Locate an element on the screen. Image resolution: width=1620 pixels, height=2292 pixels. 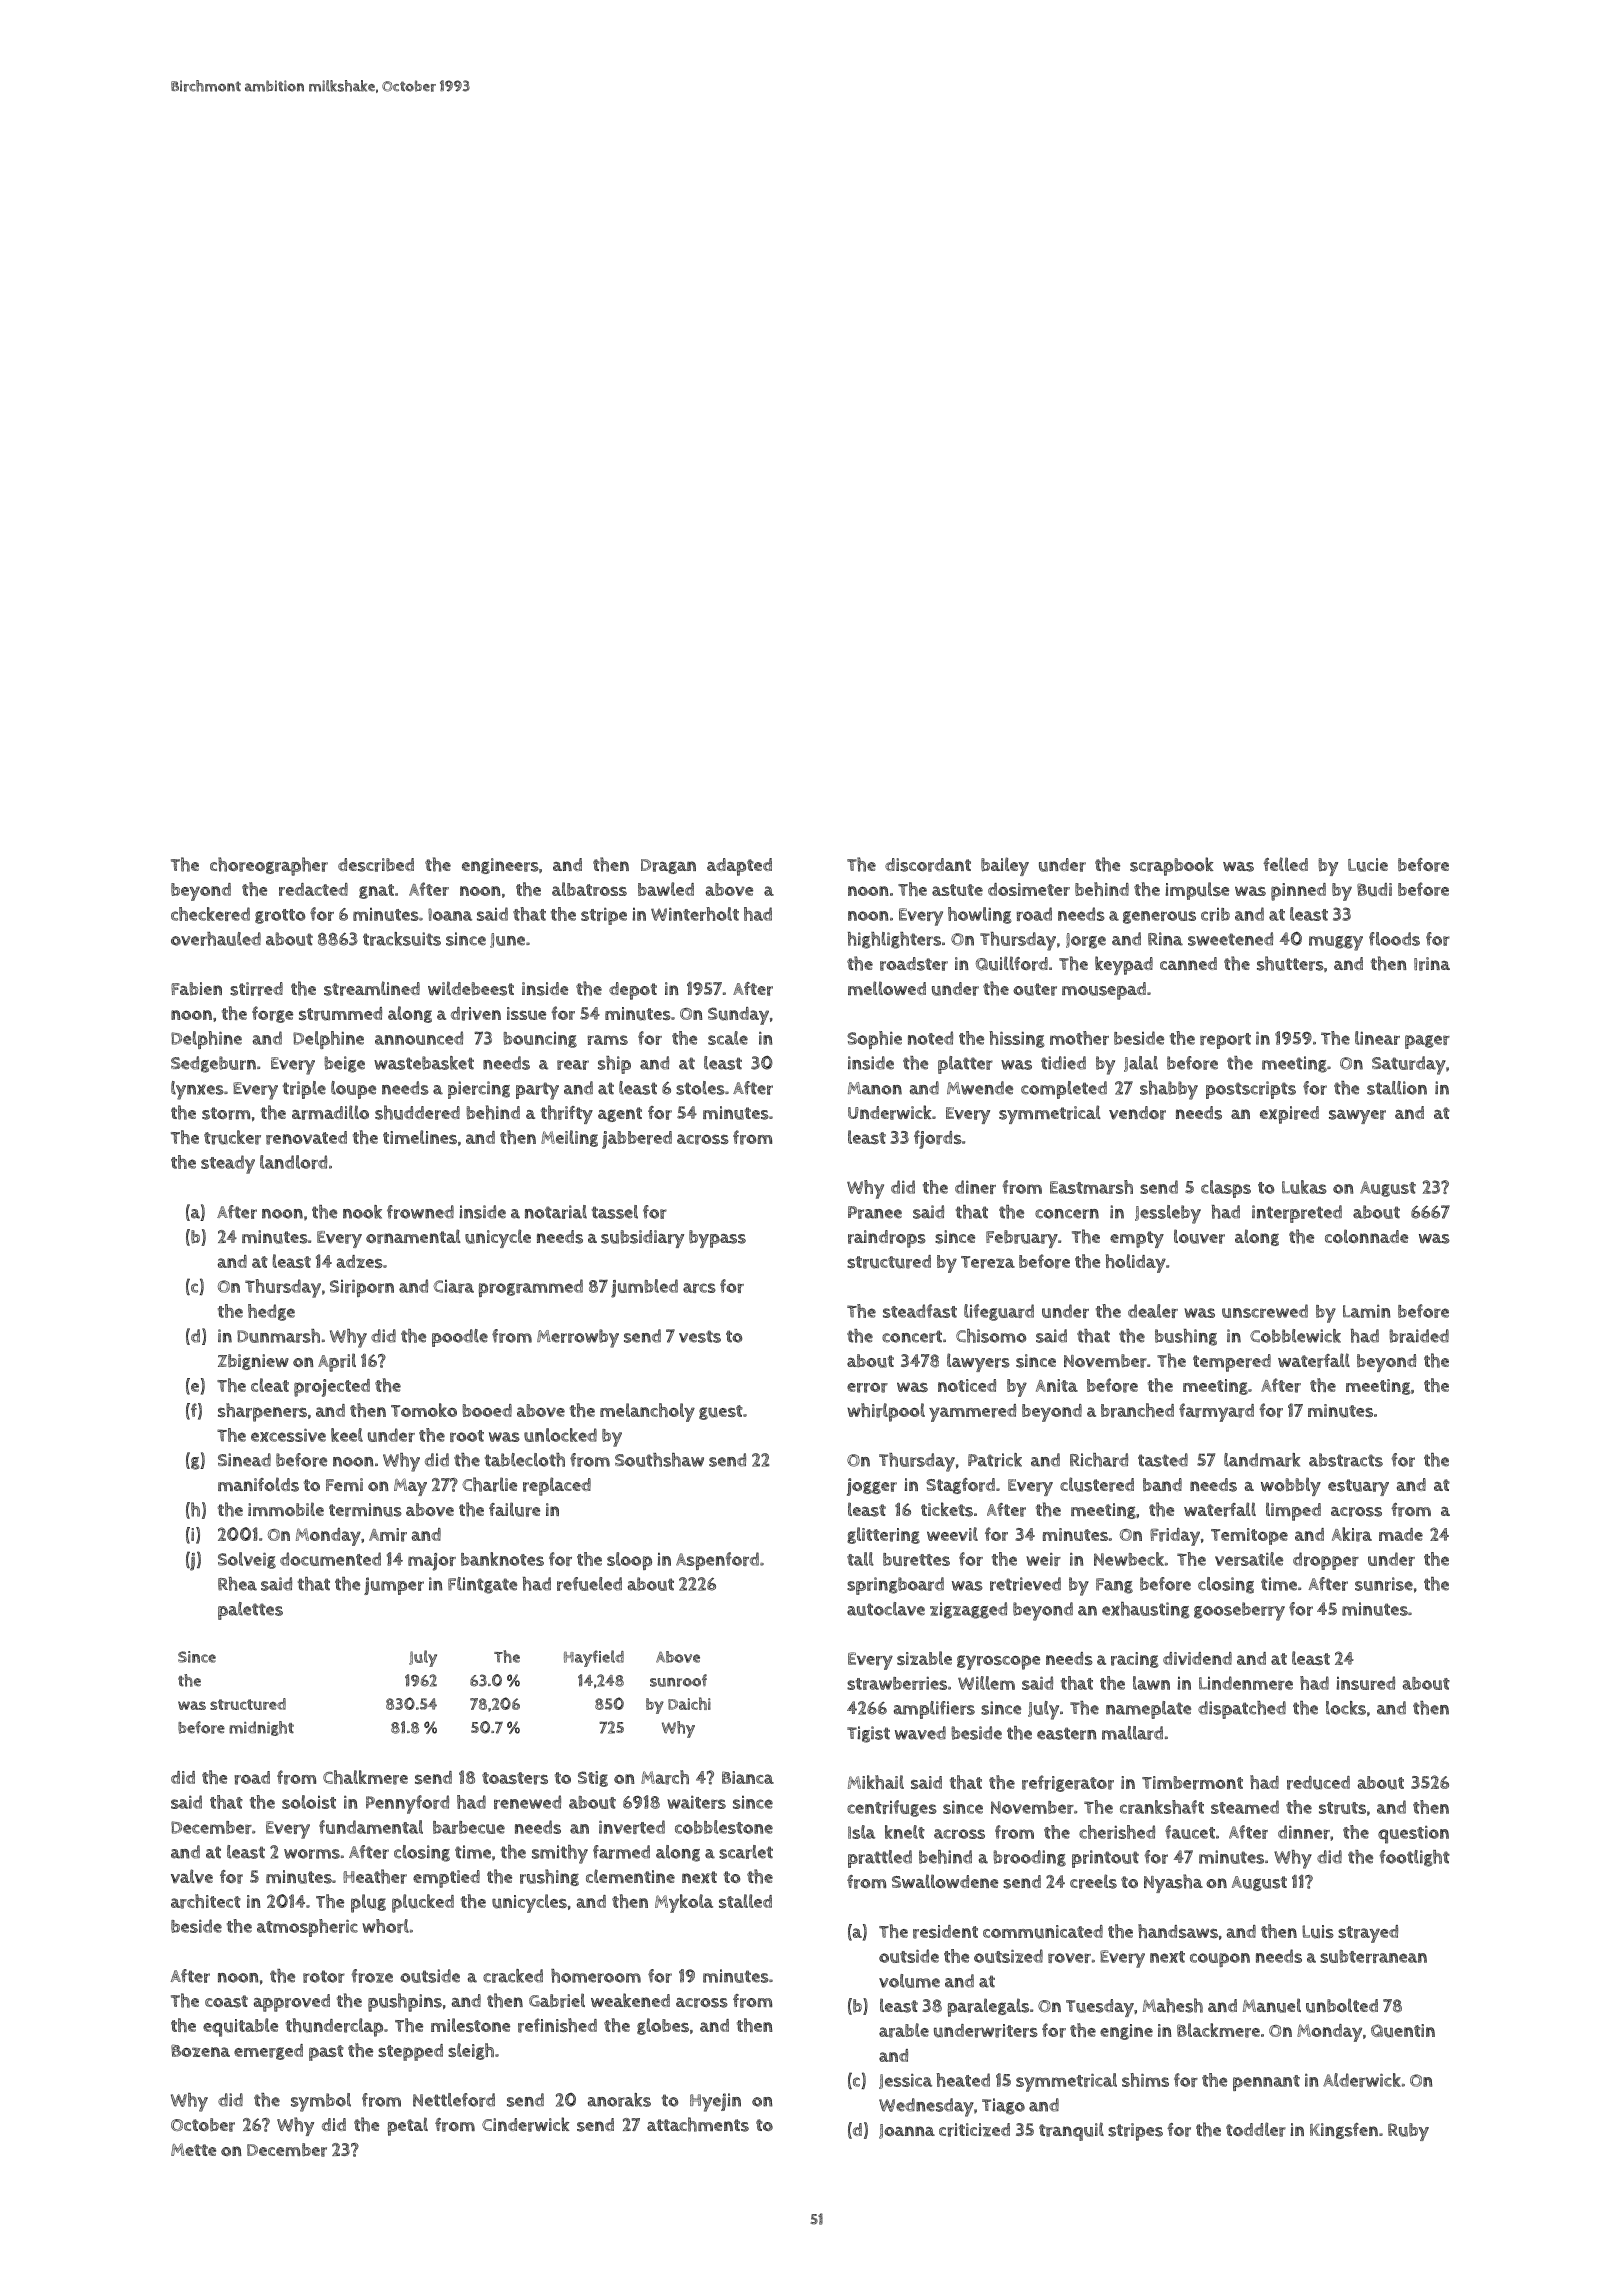
Quillford is located at coordinates (1012, 963).
